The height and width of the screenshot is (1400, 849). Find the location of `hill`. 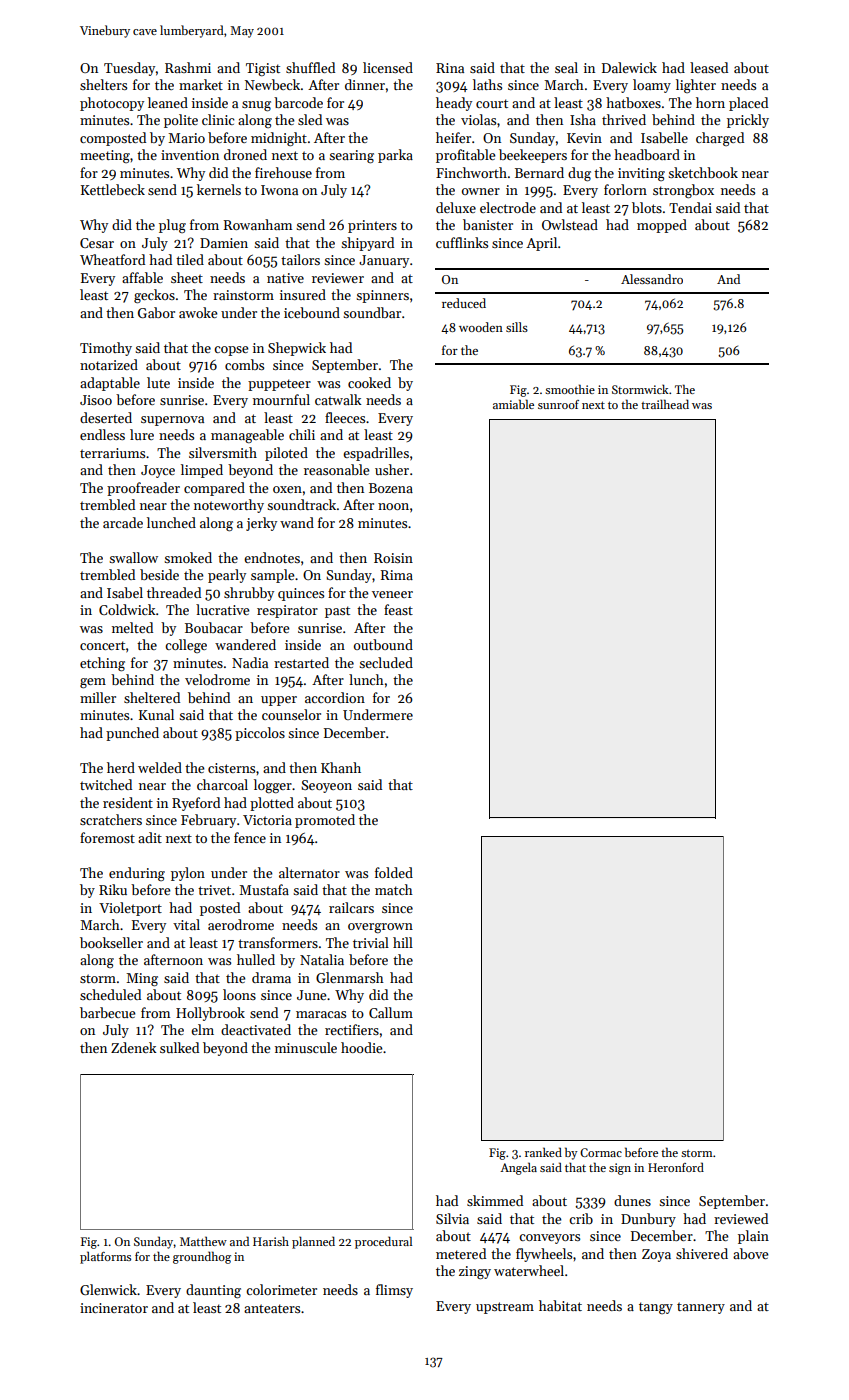

hill is located at coordinates (403, 942).
